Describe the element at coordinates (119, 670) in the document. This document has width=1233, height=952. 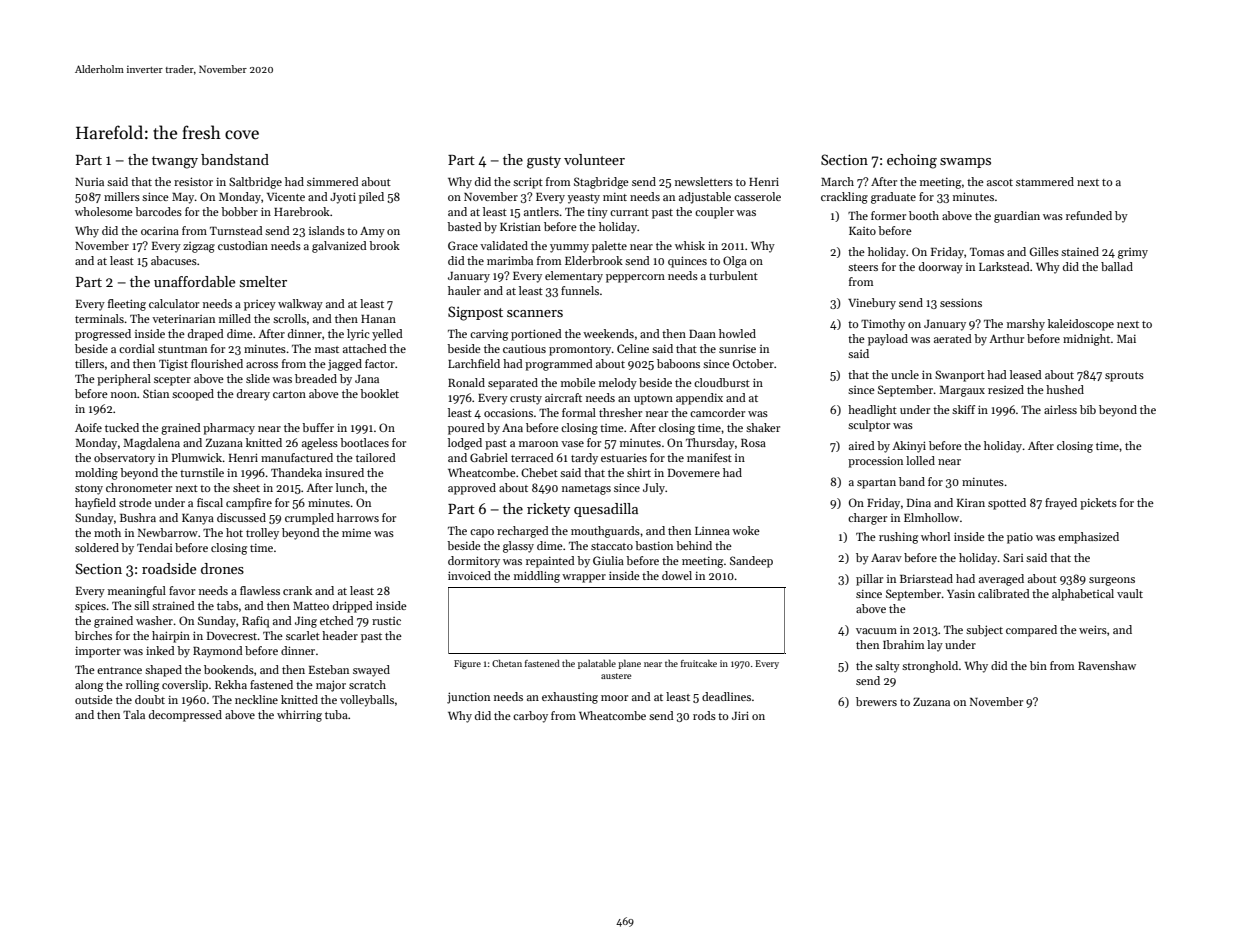
I see `entrance` at that location.
